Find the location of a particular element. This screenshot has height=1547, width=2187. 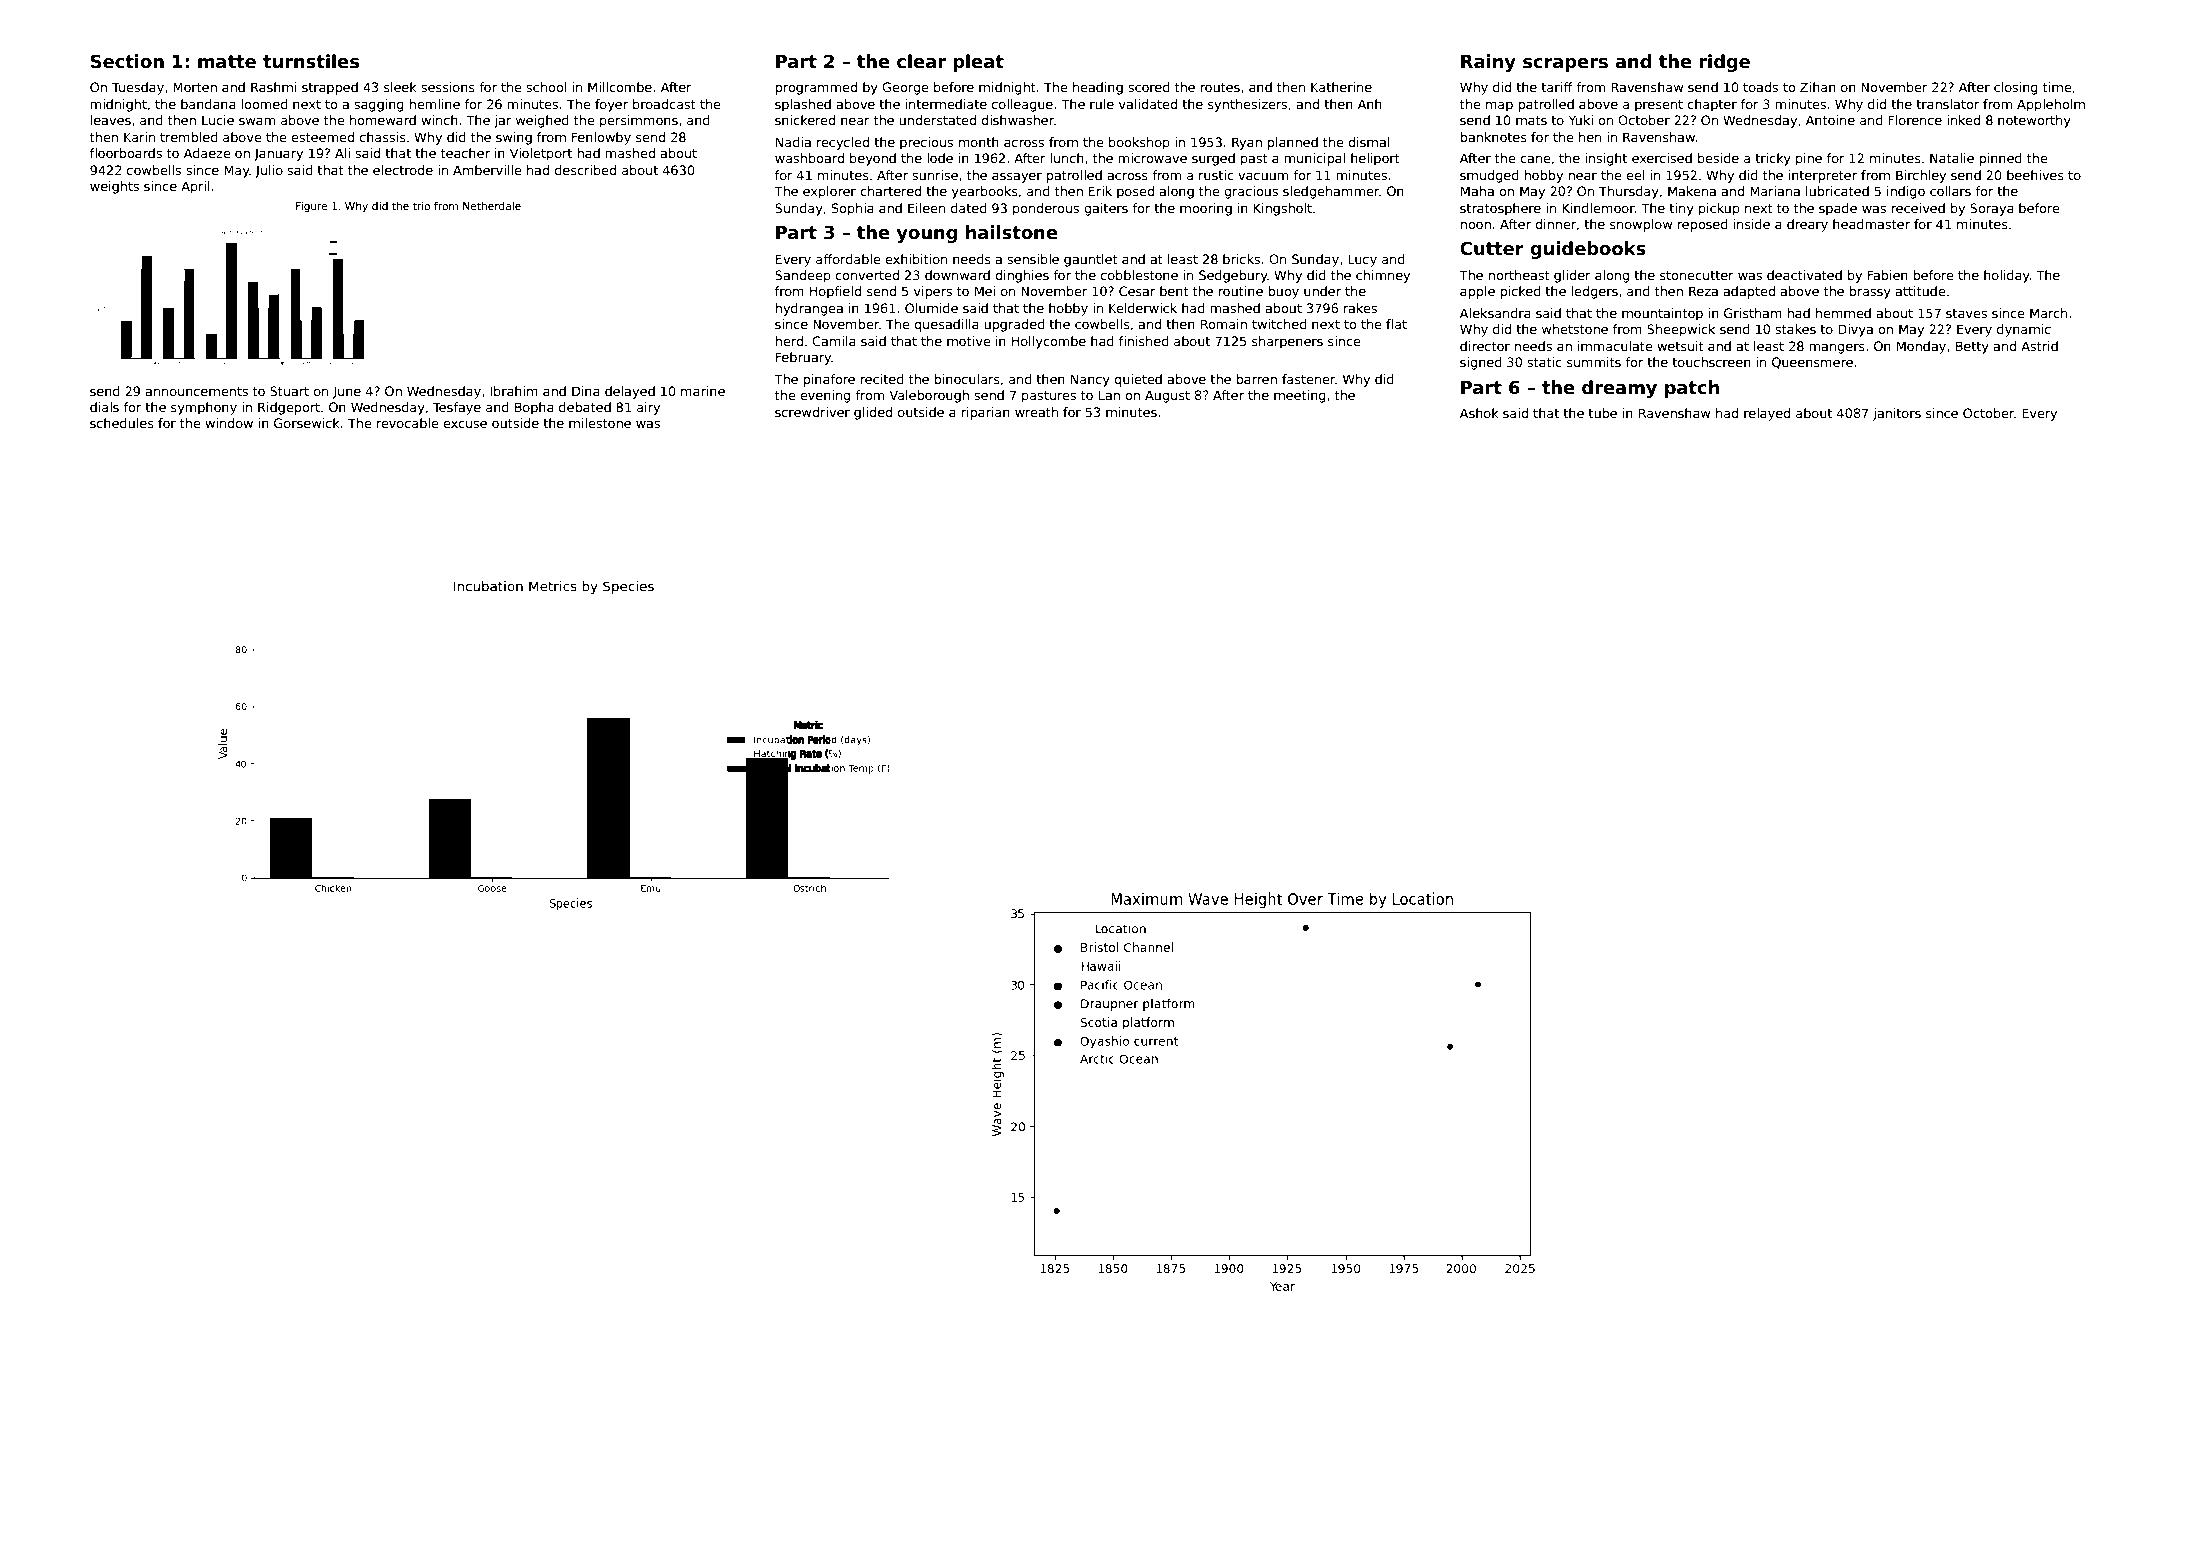

matte is located at coordinates (227, 62).
